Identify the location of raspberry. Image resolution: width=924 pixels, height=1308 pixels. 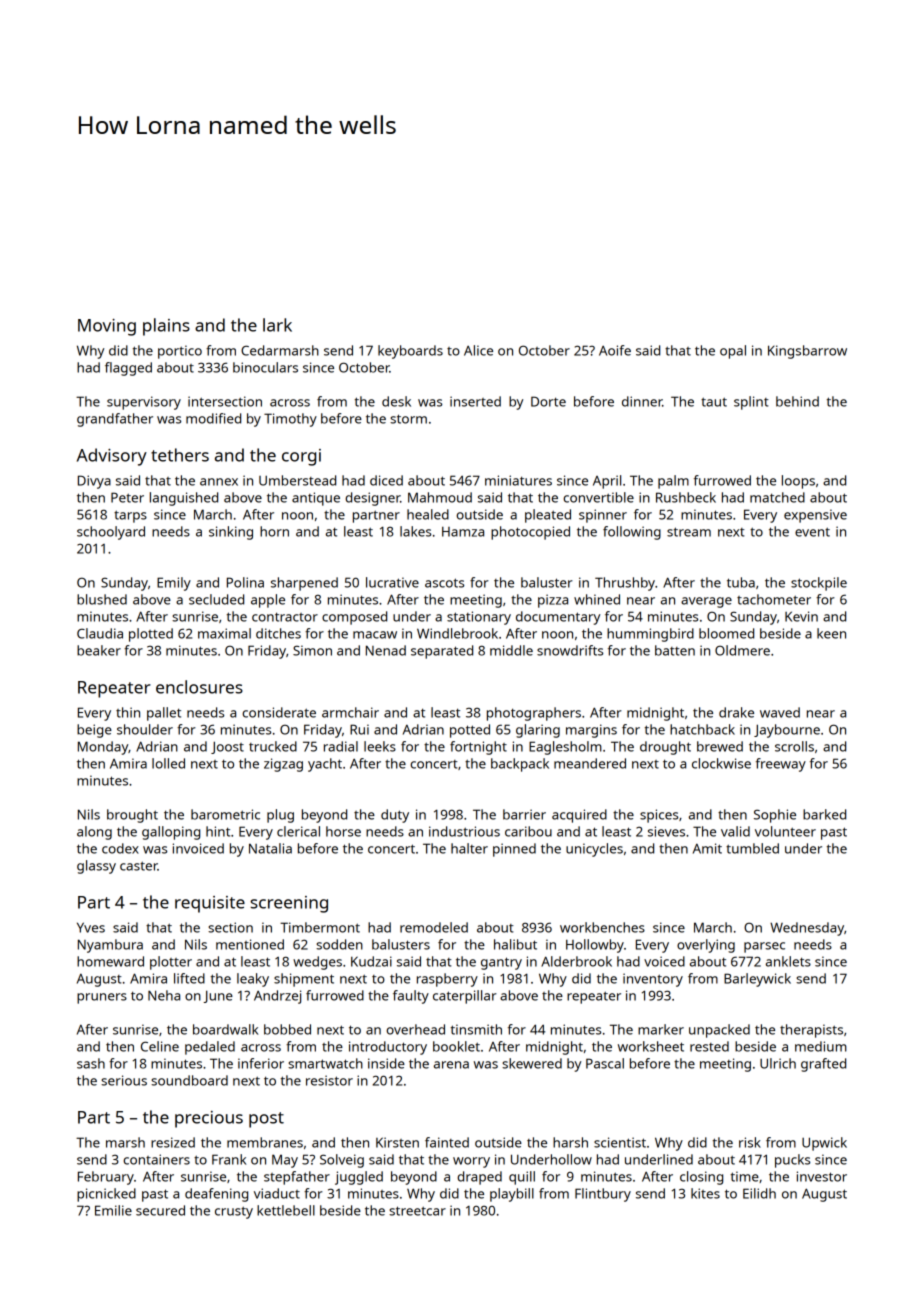
(447, 980).
